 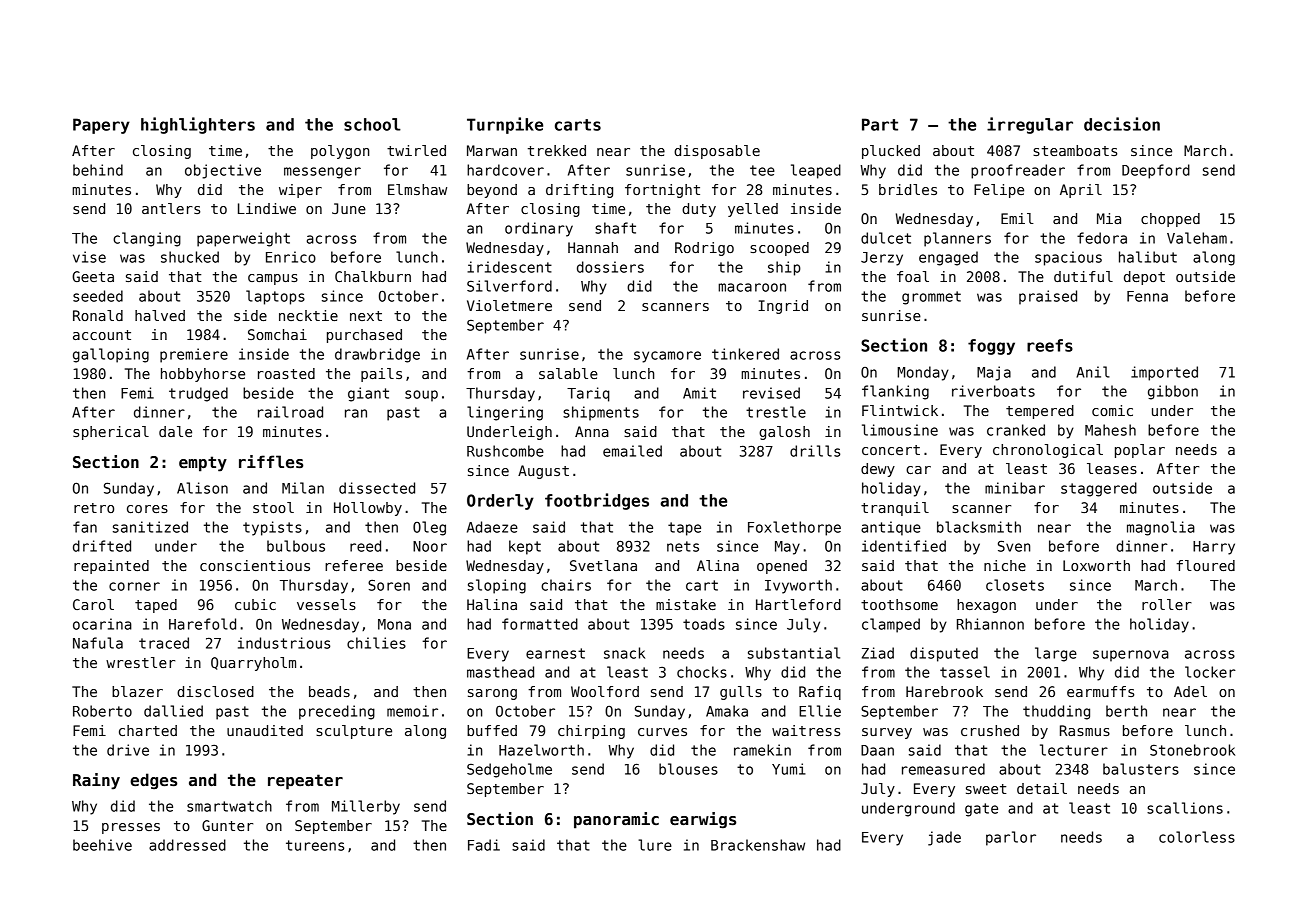 I want to click on roller, so click(x=1167, y=604).
